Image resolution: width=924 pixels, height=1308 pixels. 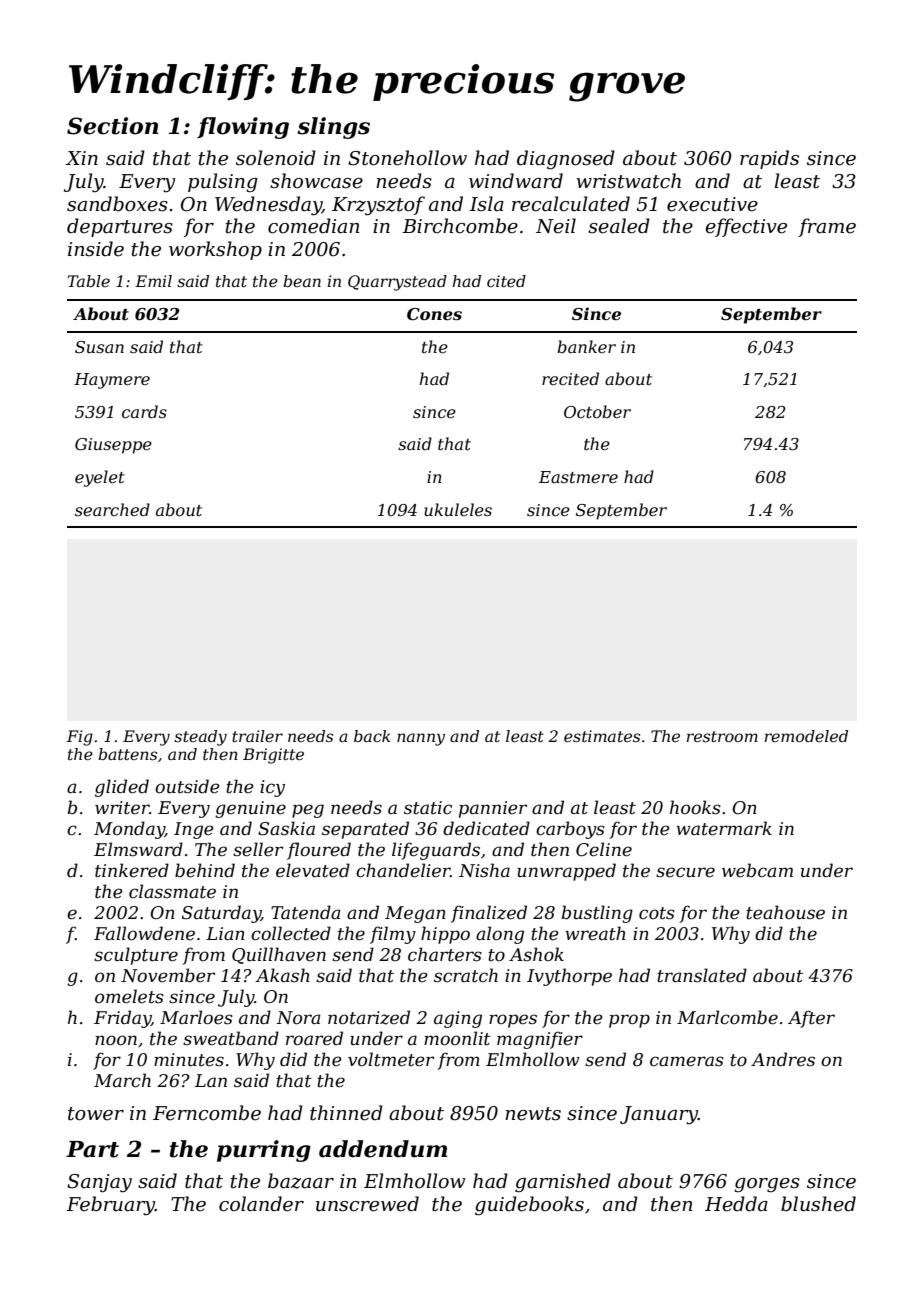 What do you see at coordinates (261, 1204) in the image?
I see `colander` at bounding box center [261, 1204].
